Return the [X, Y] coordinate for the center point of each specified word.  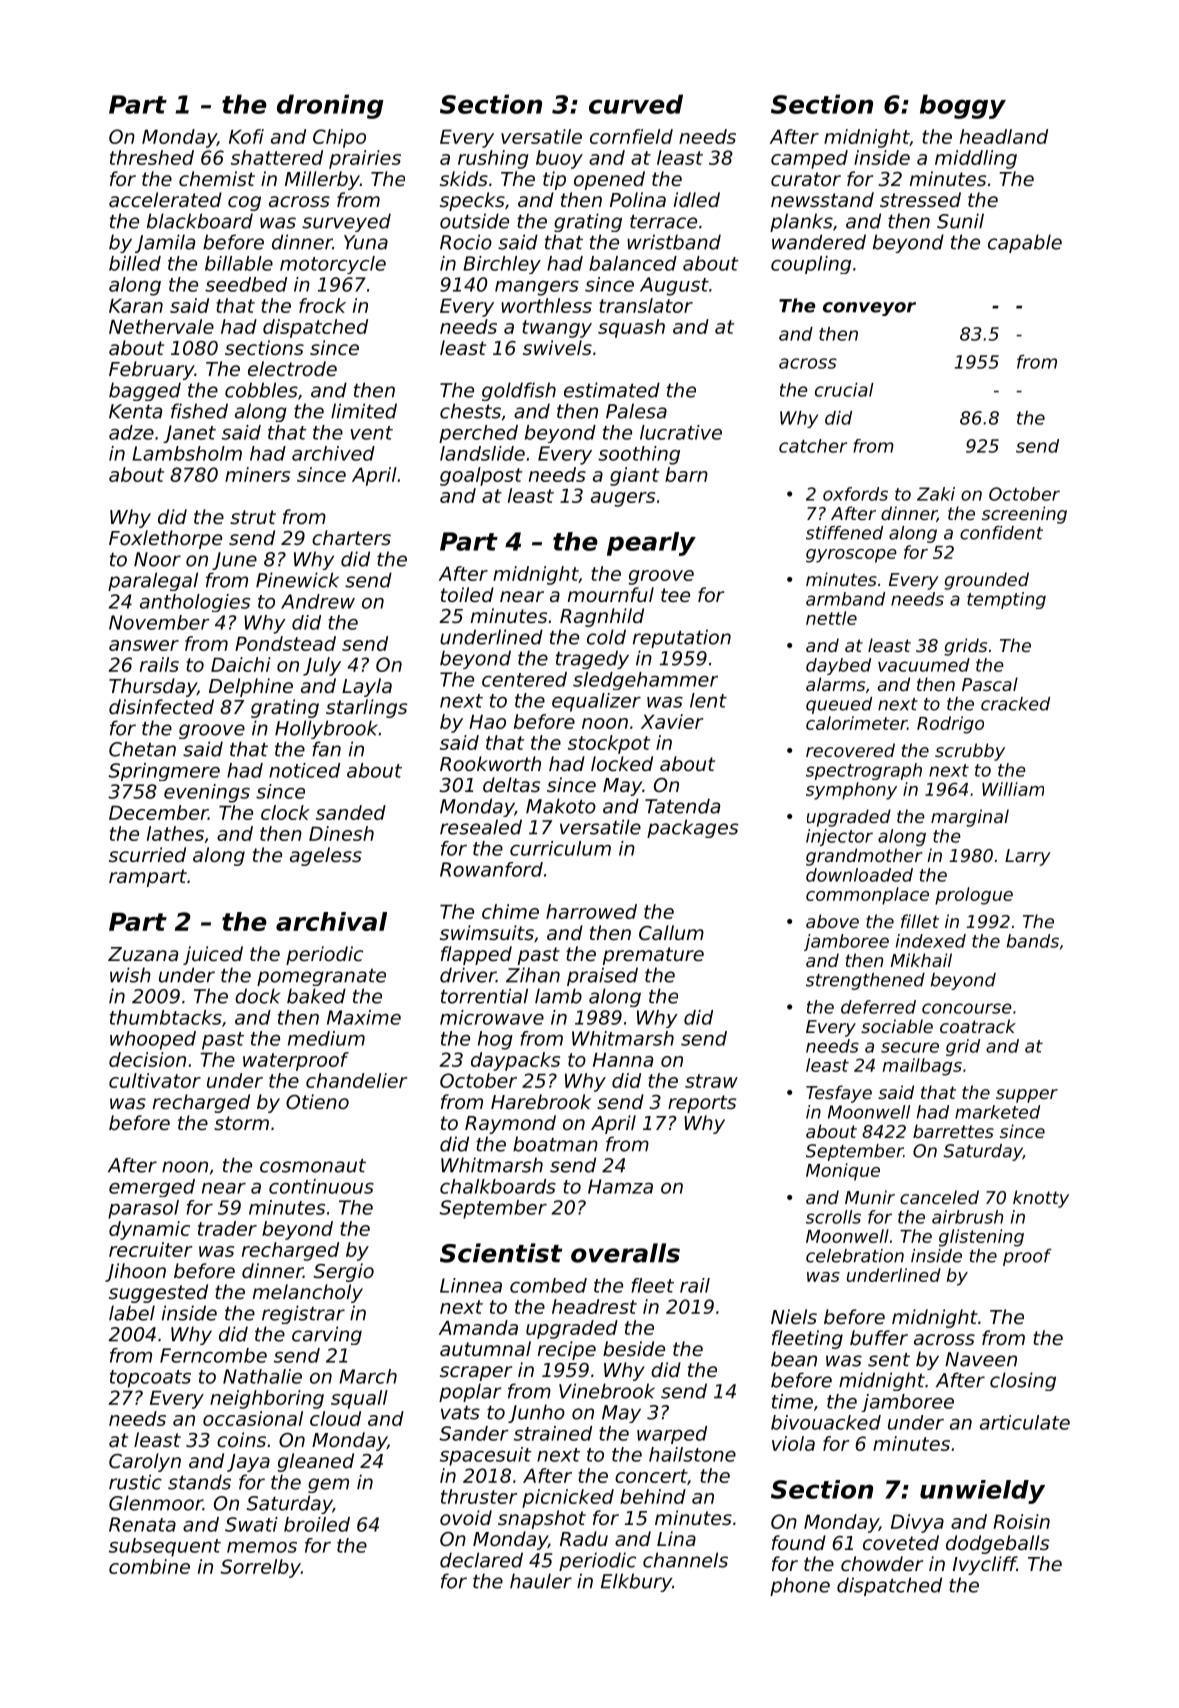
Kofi [246, 136]
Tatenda [682, 806]
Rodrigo [950, 725]
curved [636, 104]
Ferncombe [213, 1355]
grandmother [864, 857]
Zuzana [143, 954]
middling [976, 159]
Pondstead [285, 643]
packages [693, 828]
